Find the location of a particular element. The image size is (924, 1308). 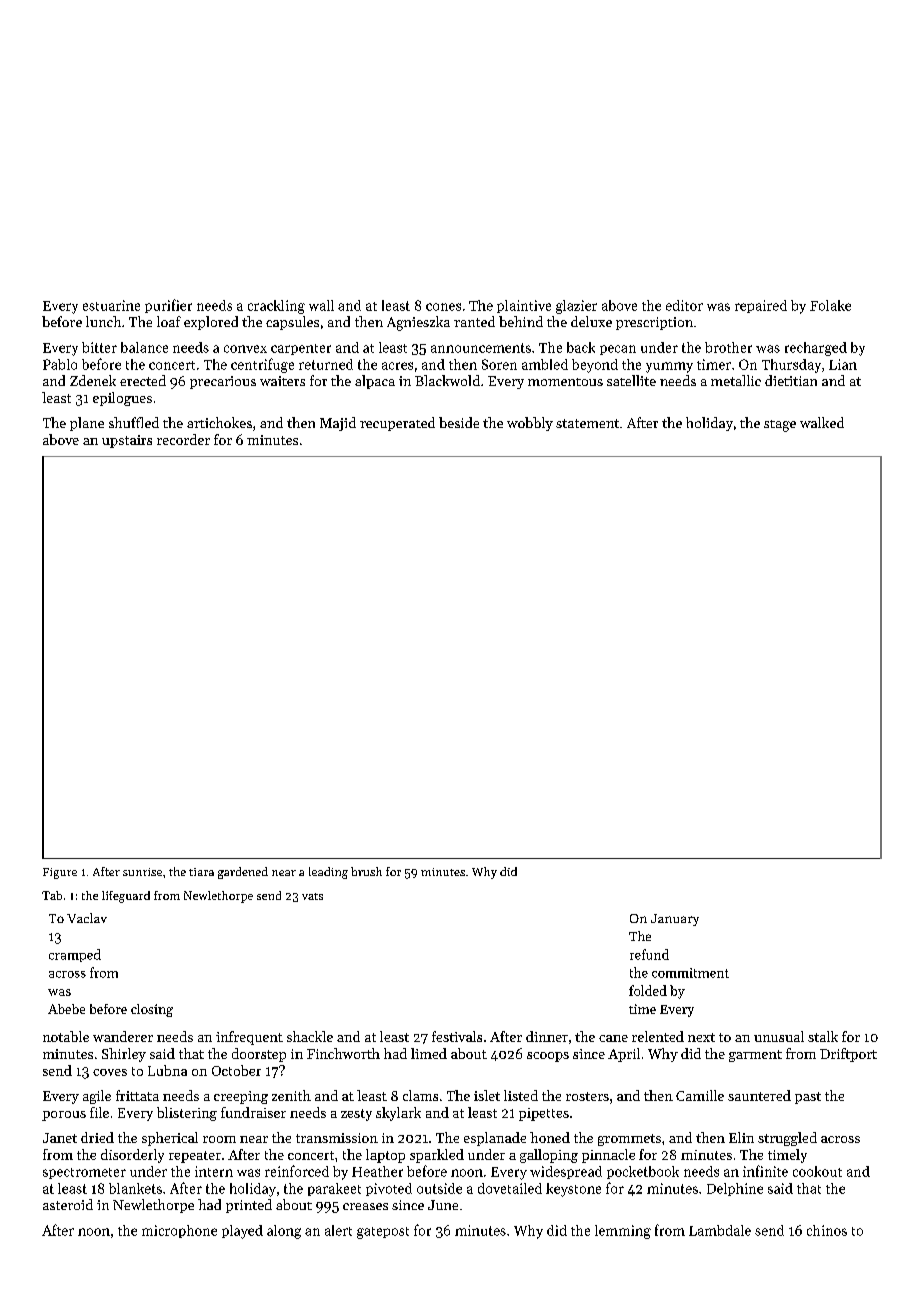

January is located at coordinates (675, 920).
